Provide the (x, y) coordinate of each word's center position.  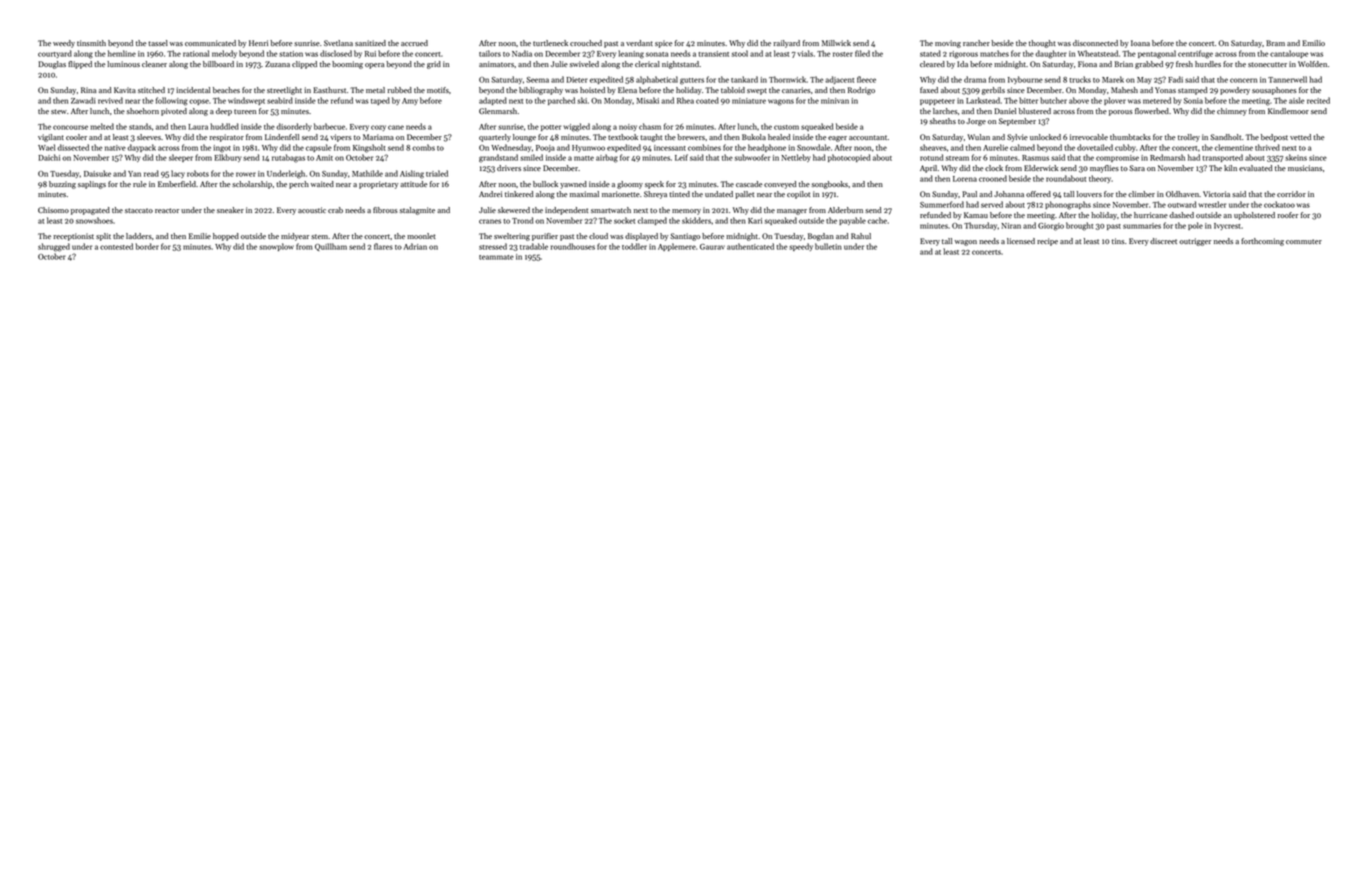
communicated (210, 43)
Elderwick (1041, 168)
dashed (1182, 215)
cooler (76, 137)
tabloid (733, 90)
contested (116, 246)
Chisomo (53, 210)
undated (719, 194)
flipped (80, 65)
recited (1318, 100)
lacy (178, 174)
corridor (1291, 194)
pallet (744, 195)
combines (704, 147)
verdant (639, 43)
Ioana (1140, 43)
